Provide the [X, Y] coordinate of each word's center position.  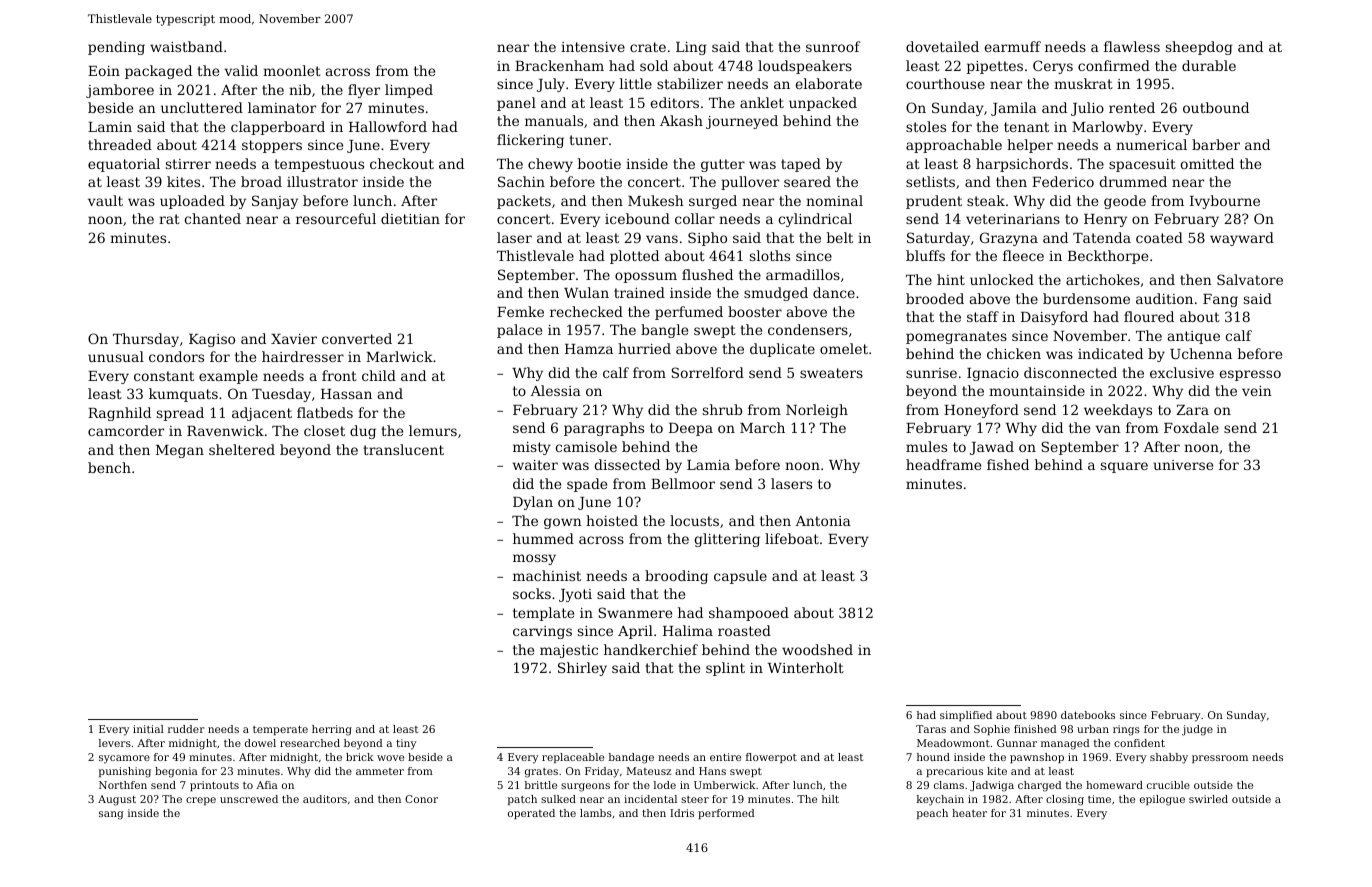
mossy [534, 559]
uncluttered [202, 107]
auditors [325, 799]
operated [531, 814]
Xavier [294, 339]
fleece [1023, 255]
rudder [186, 729]
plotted [634, 257]
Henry [1105, 220]
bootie [599, 163]
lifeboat [792, 538]
